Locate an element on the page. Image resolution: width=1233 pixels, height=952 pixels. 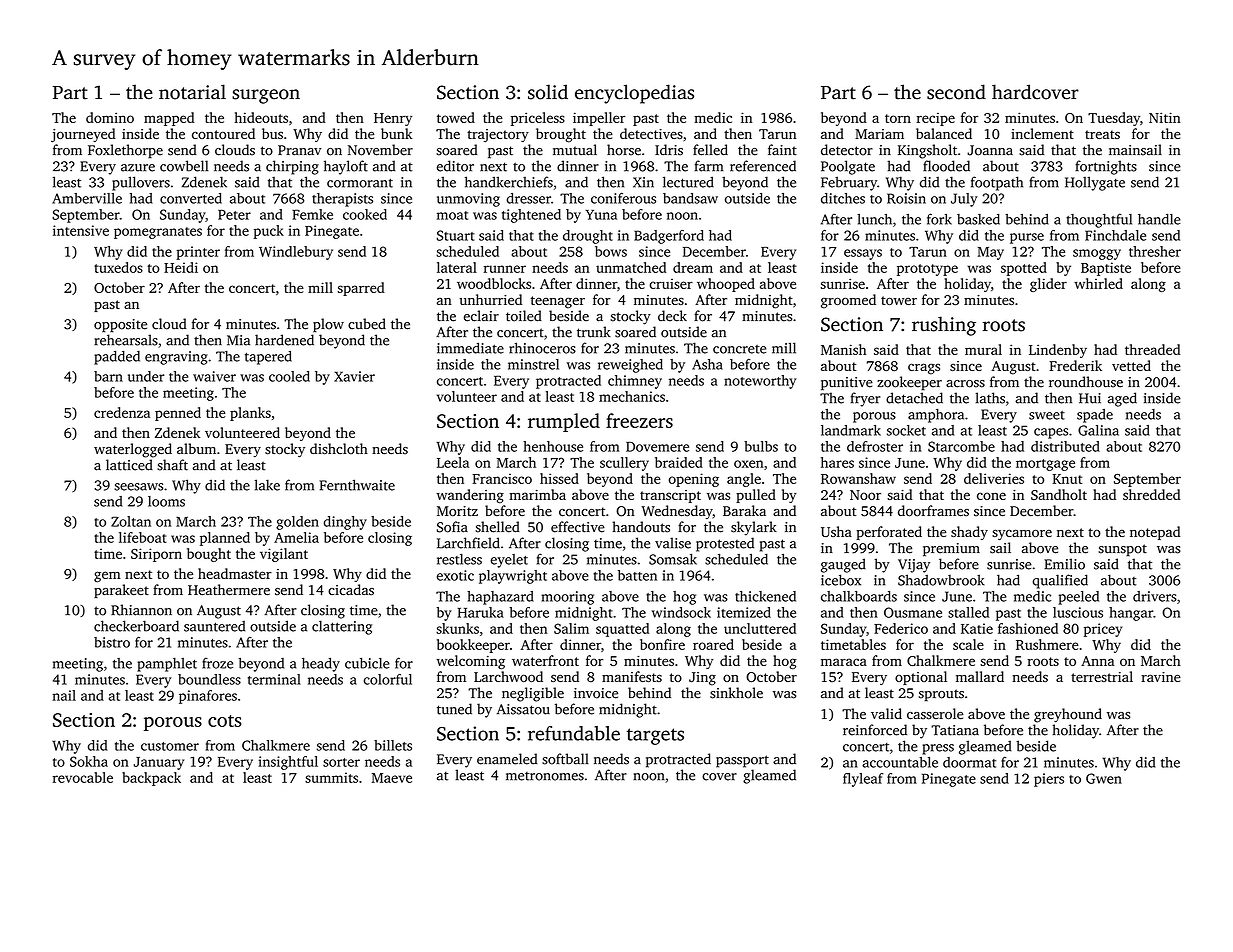
barn is located at coordinates (108, 376).
